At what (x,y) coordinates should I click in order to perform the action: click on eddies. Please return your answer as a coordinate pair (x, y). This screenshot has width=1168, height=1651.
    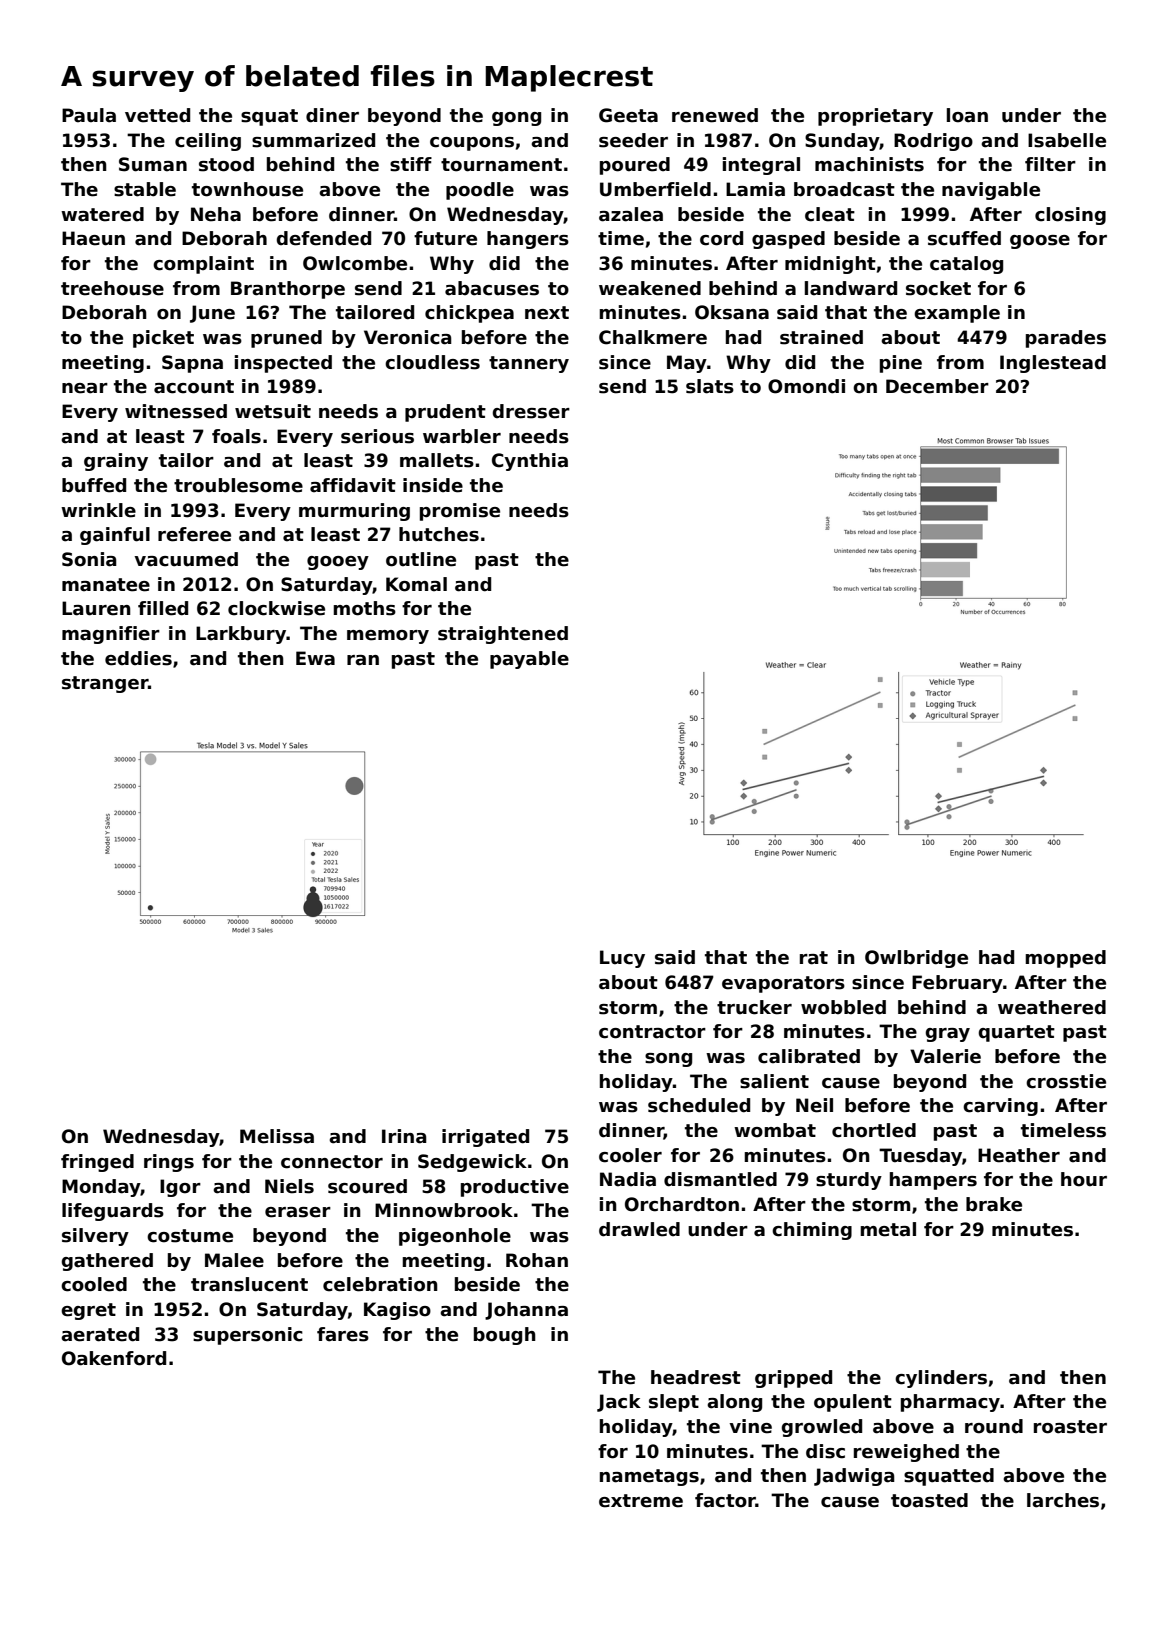
    Looking at the image, I should click on (138, 658).
